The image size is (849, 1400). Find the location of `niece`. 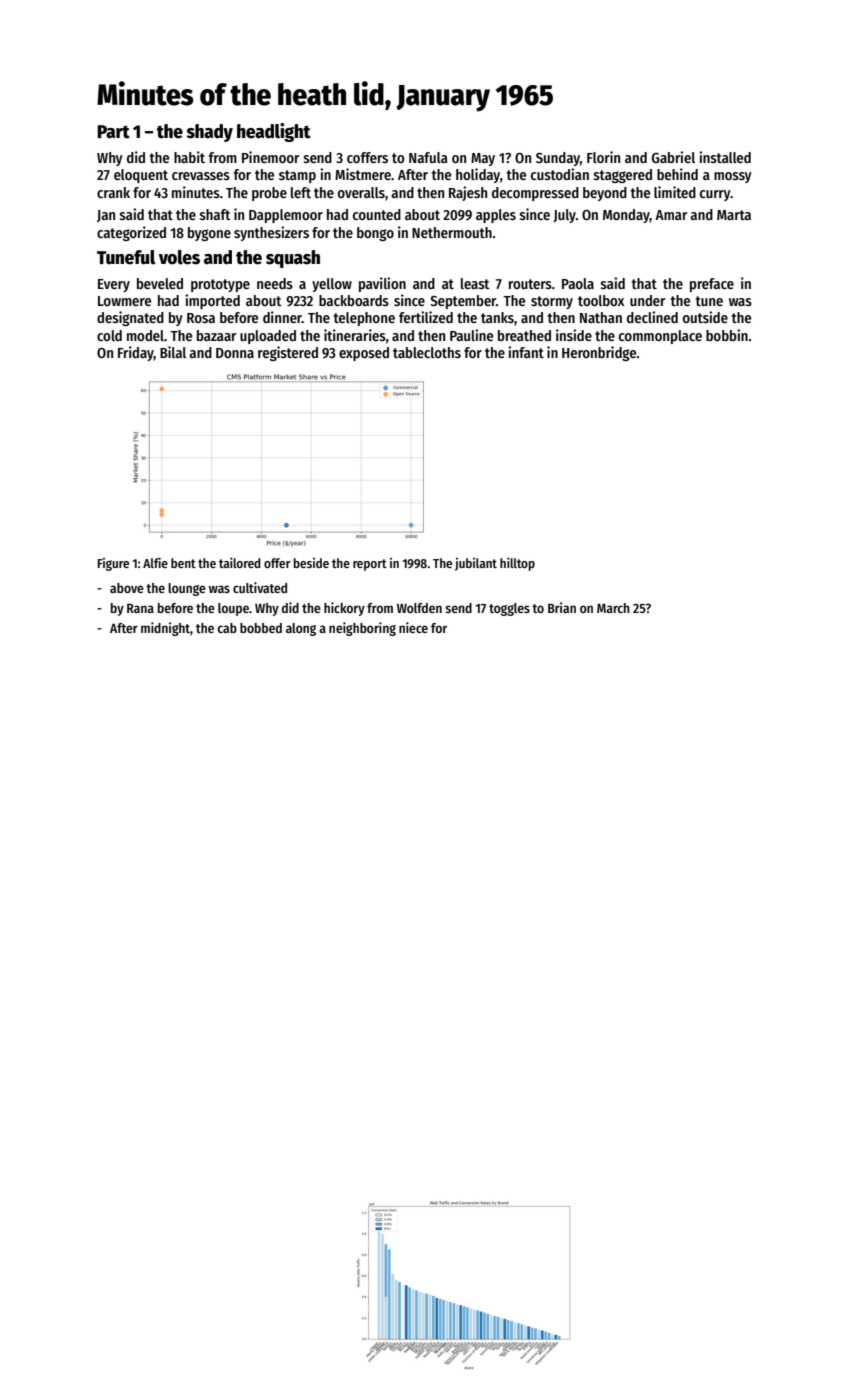

niece is located at coordinates (413, 627).
